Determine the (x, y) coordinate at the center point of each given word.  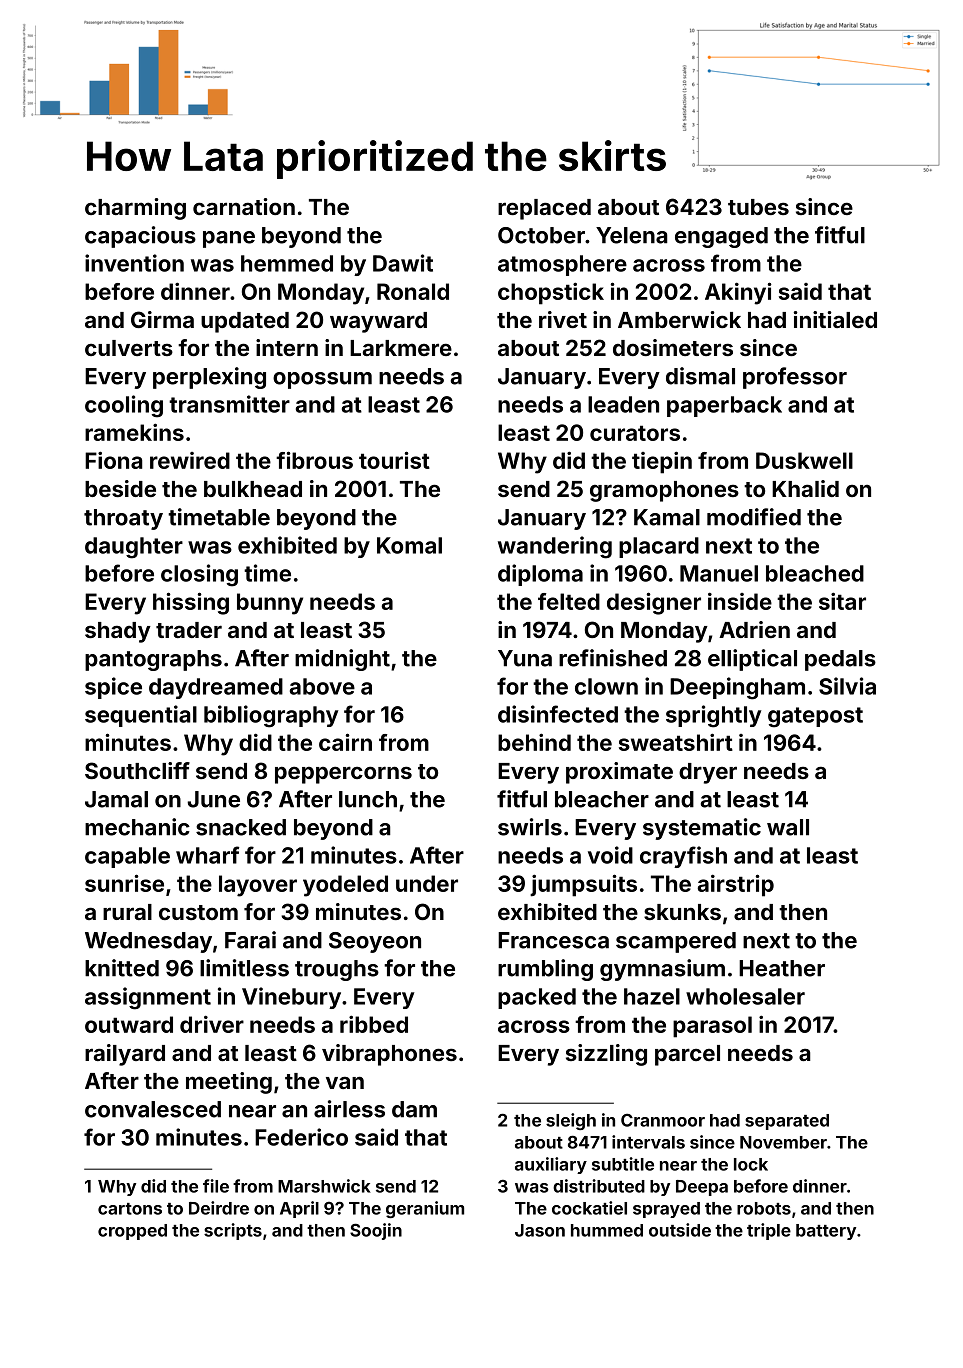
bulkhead (253, 489)
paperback (724, 406)
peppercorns (343, 775)
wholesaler (745, 996)
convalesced (153, 1109)
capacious (140, 237)
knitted (122, 968)
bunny (270, 604)
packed (537, 998)
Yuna (525, 658)
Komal (409, 545)
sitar (842, 601)
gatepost (815, 717)
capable (127, 857)
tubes (758, 207)
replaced (544, 209)
